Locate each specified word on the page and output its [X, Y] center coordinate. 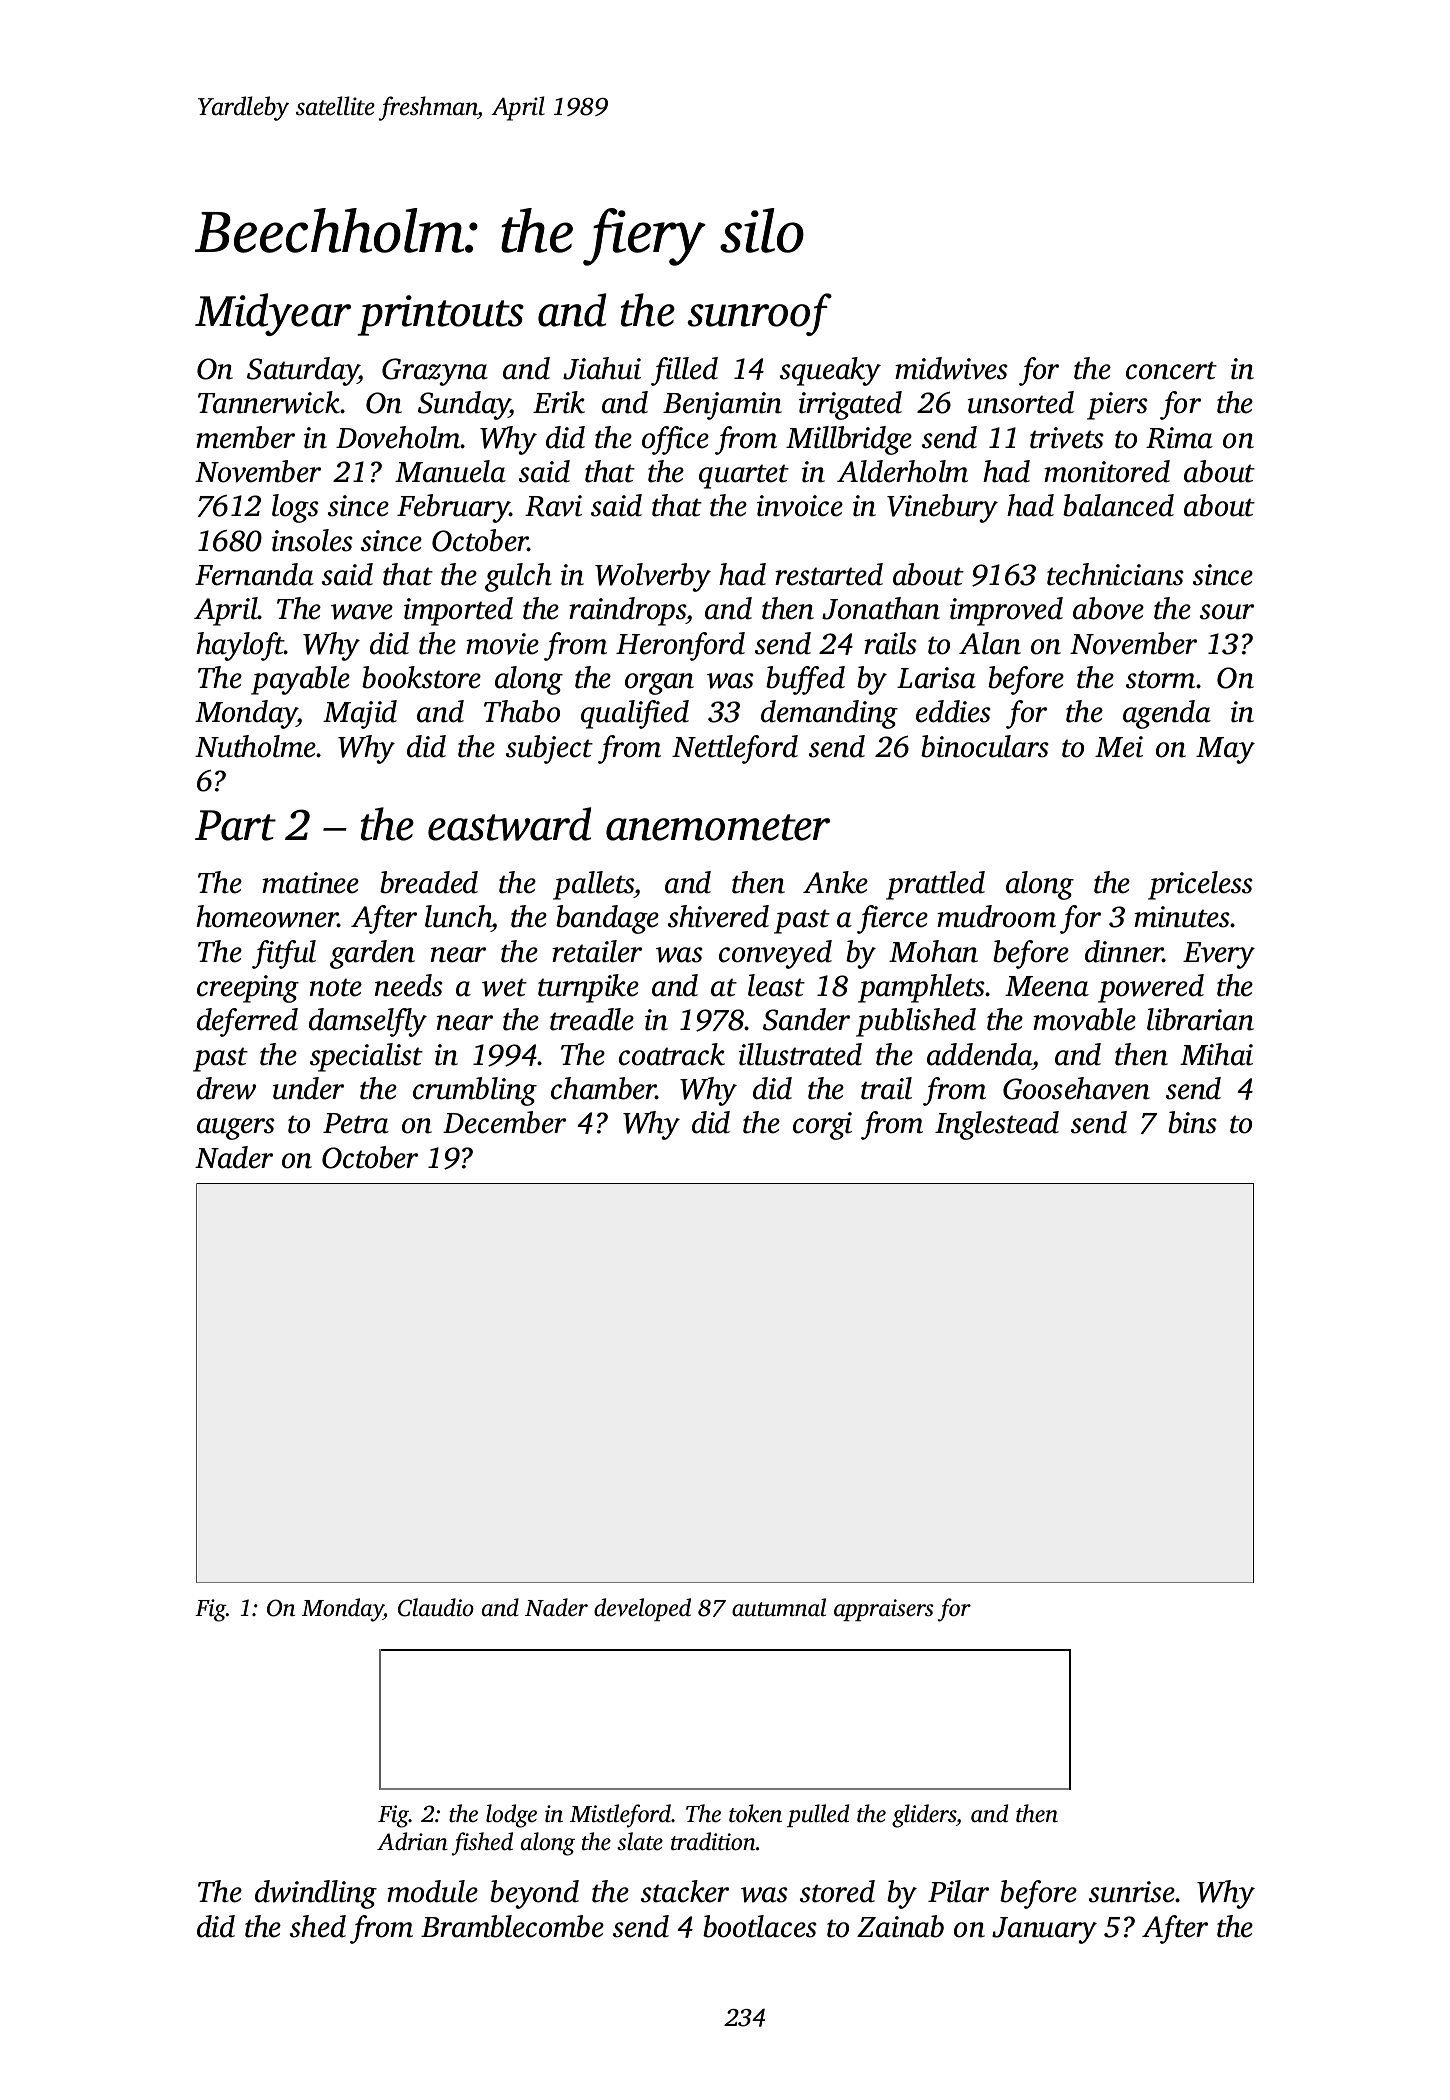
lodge [511, 1816]
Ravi [553, 506]
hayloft [240, 646]
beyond [534, 1894]
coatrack [672, 1054]
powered [1151, 988]
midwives [951, 368]
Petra [356, 1123]
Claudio [436, 1607]
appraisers [883, 1610]
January [1044, 1930]
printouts [440, 315]
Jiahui [602, 368]
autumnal [779, 1607]
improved [1006, 611]
